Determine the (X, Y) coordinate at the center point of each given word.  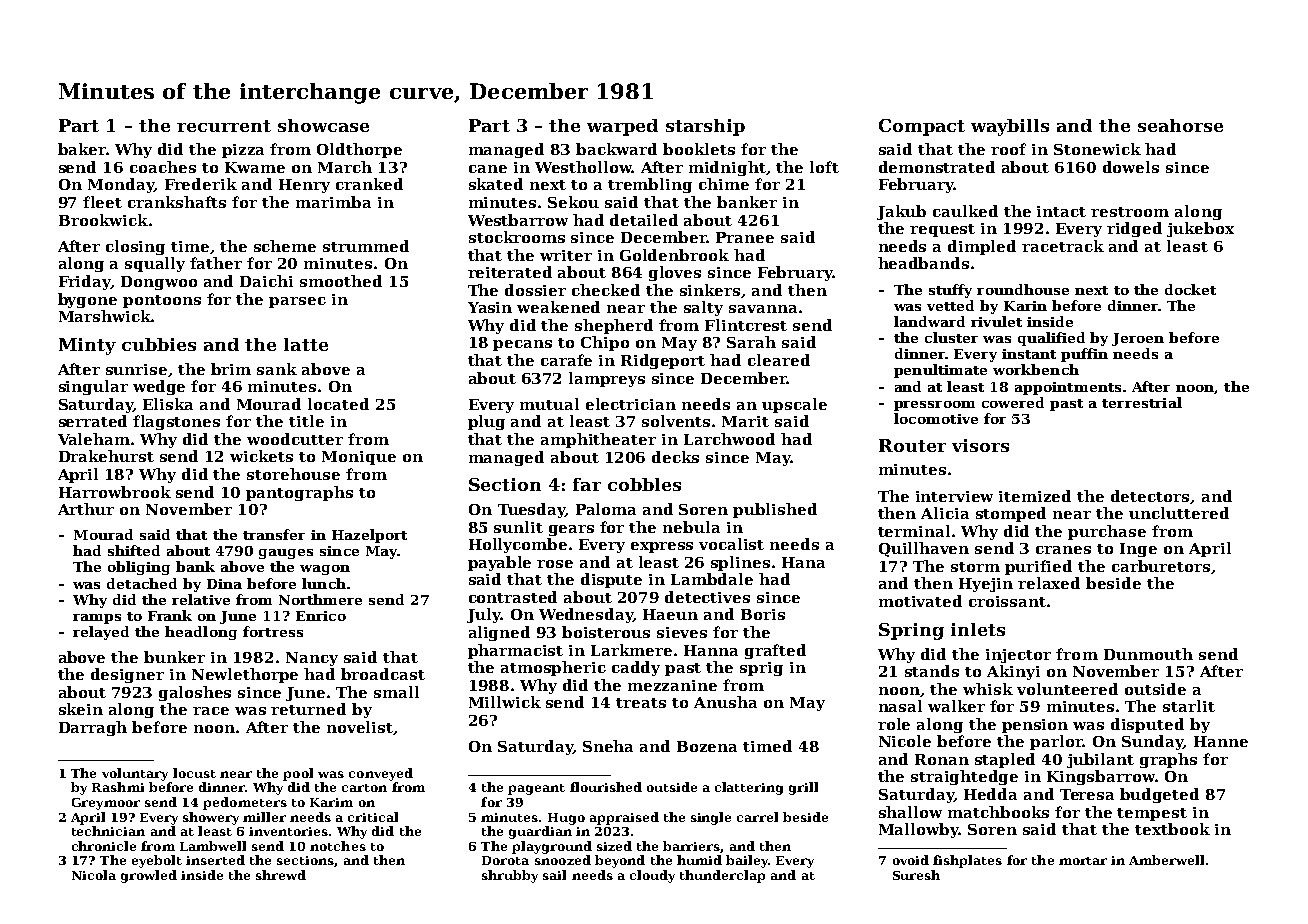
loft (824, 167)
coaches (163, 167)
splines (740, 563)
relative (201, 599)
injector (1018, 656)
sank (277, 369)
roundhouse (1023, 289)
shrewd (281, 875)
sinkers (710, 290)
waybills (1010, 127)
